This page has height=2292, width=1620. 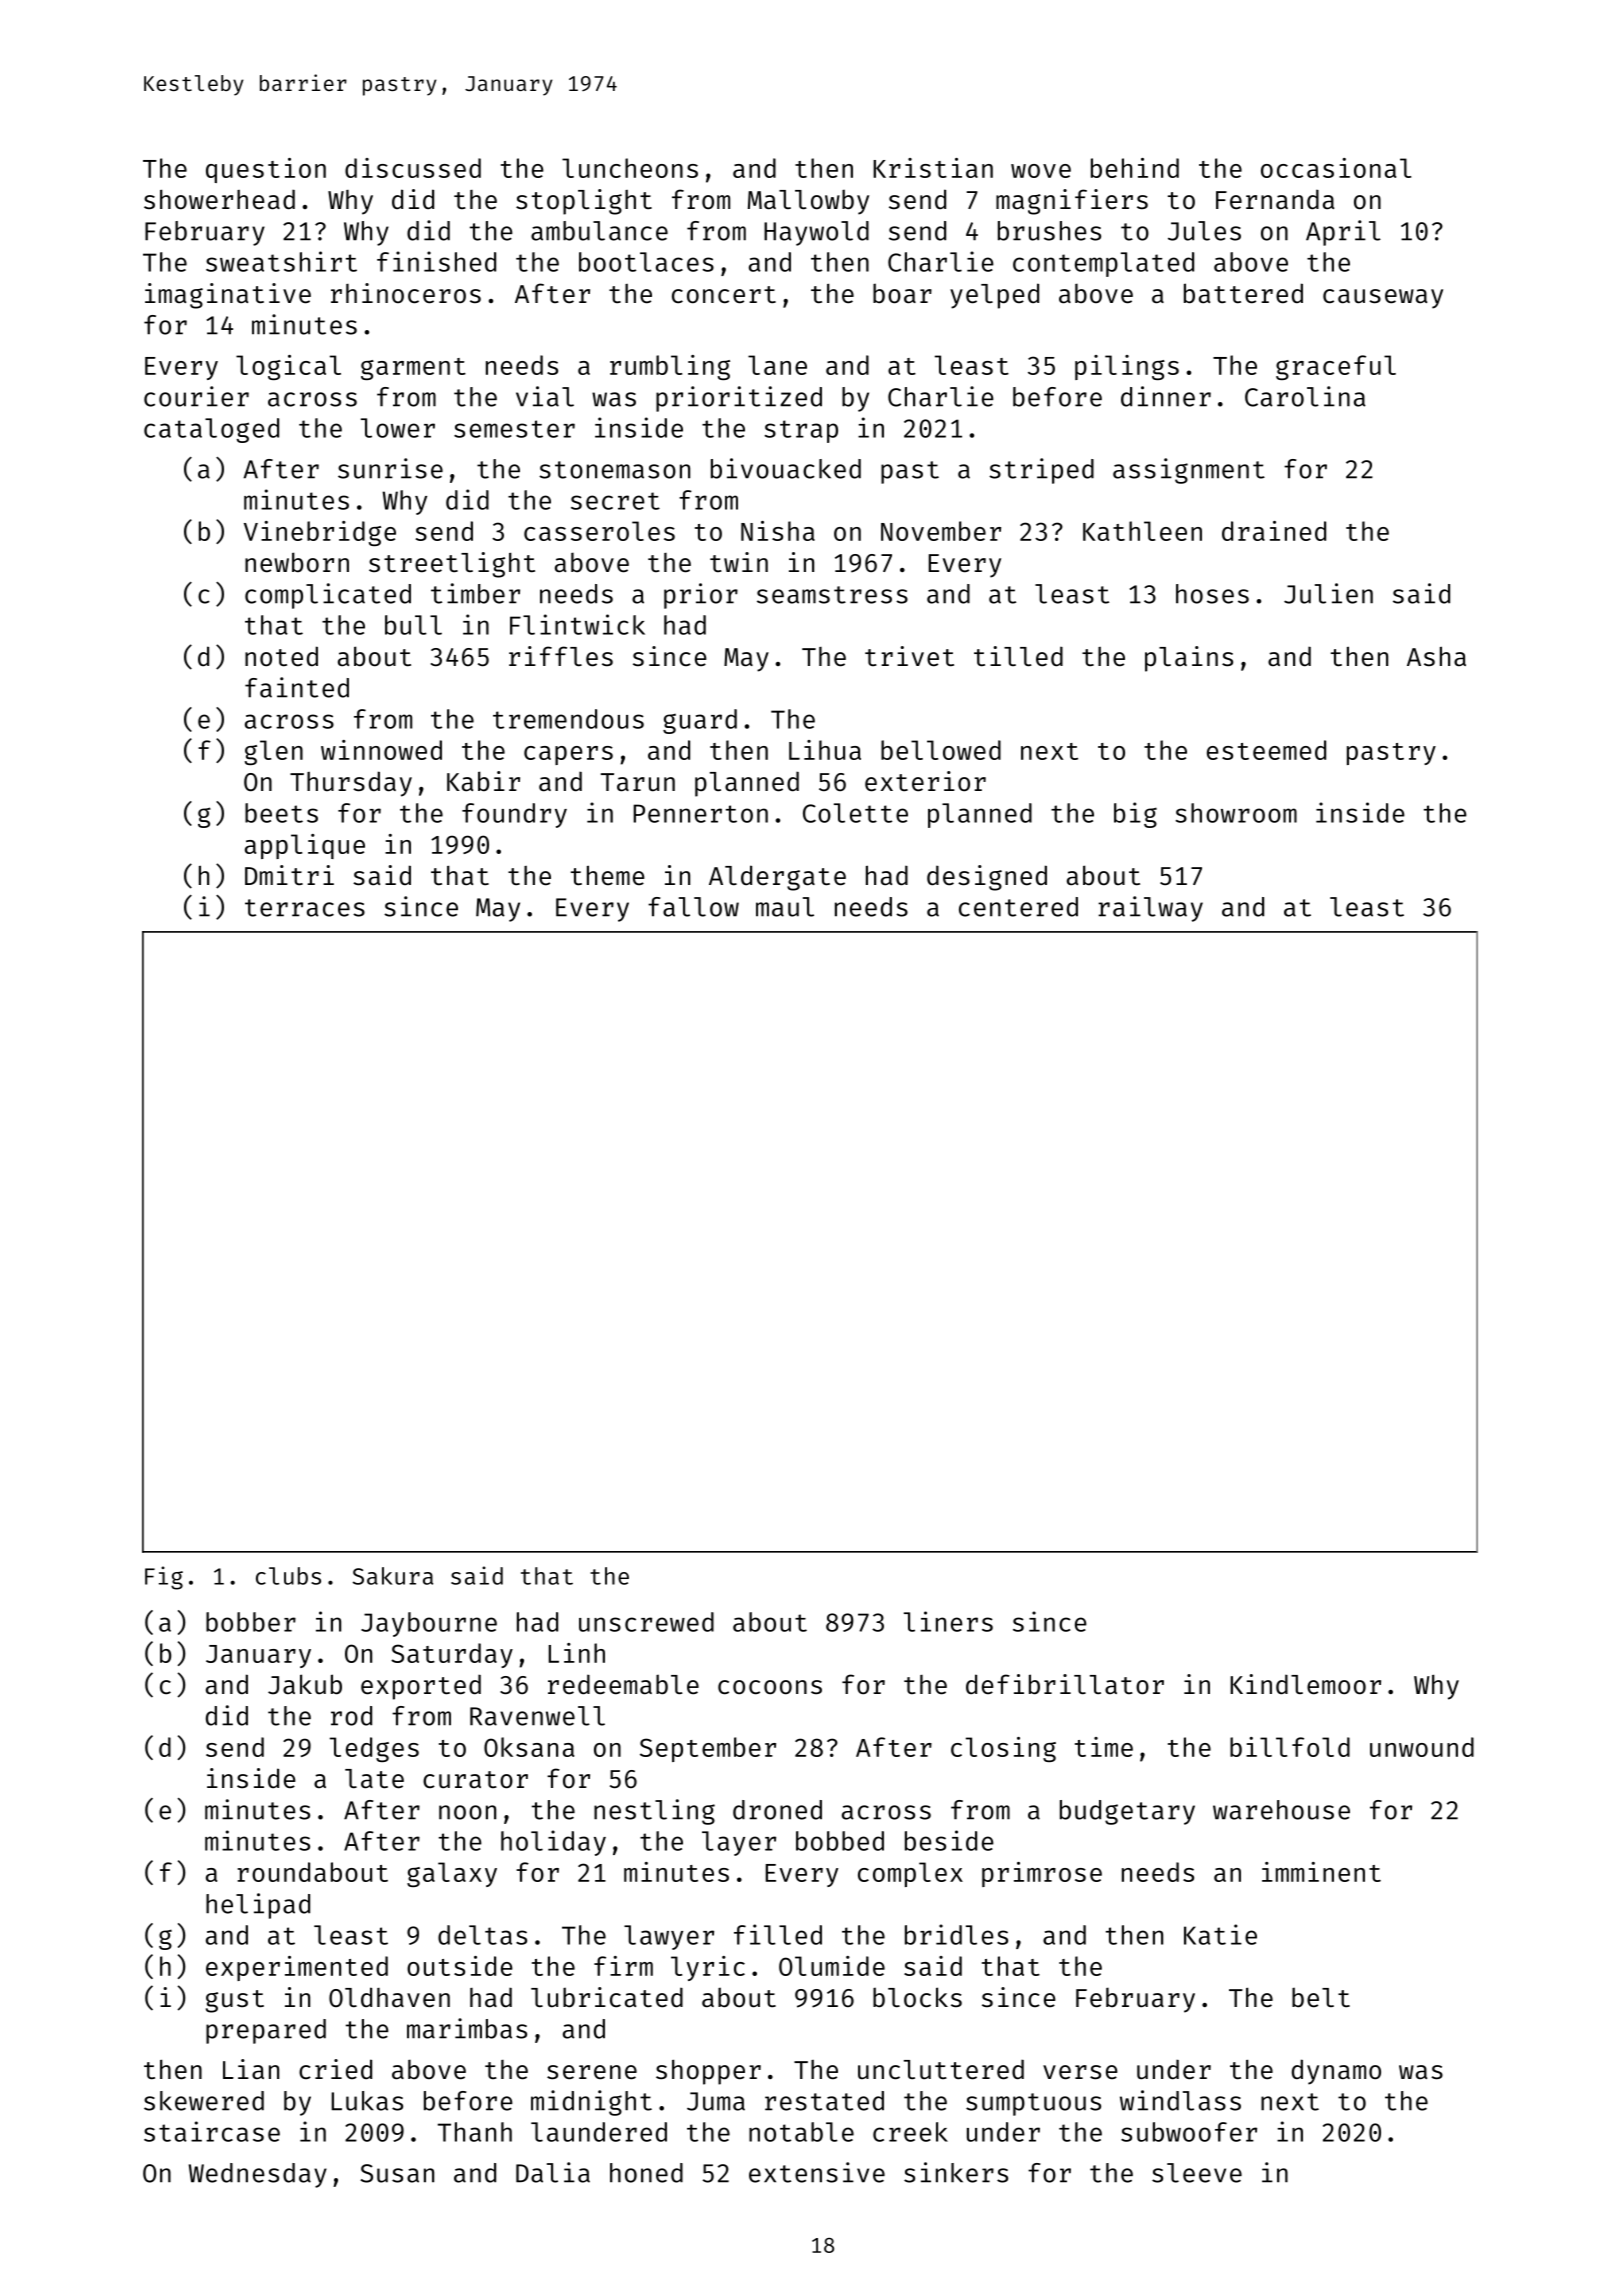 I want to click on question, so click(x=266, y=170).
